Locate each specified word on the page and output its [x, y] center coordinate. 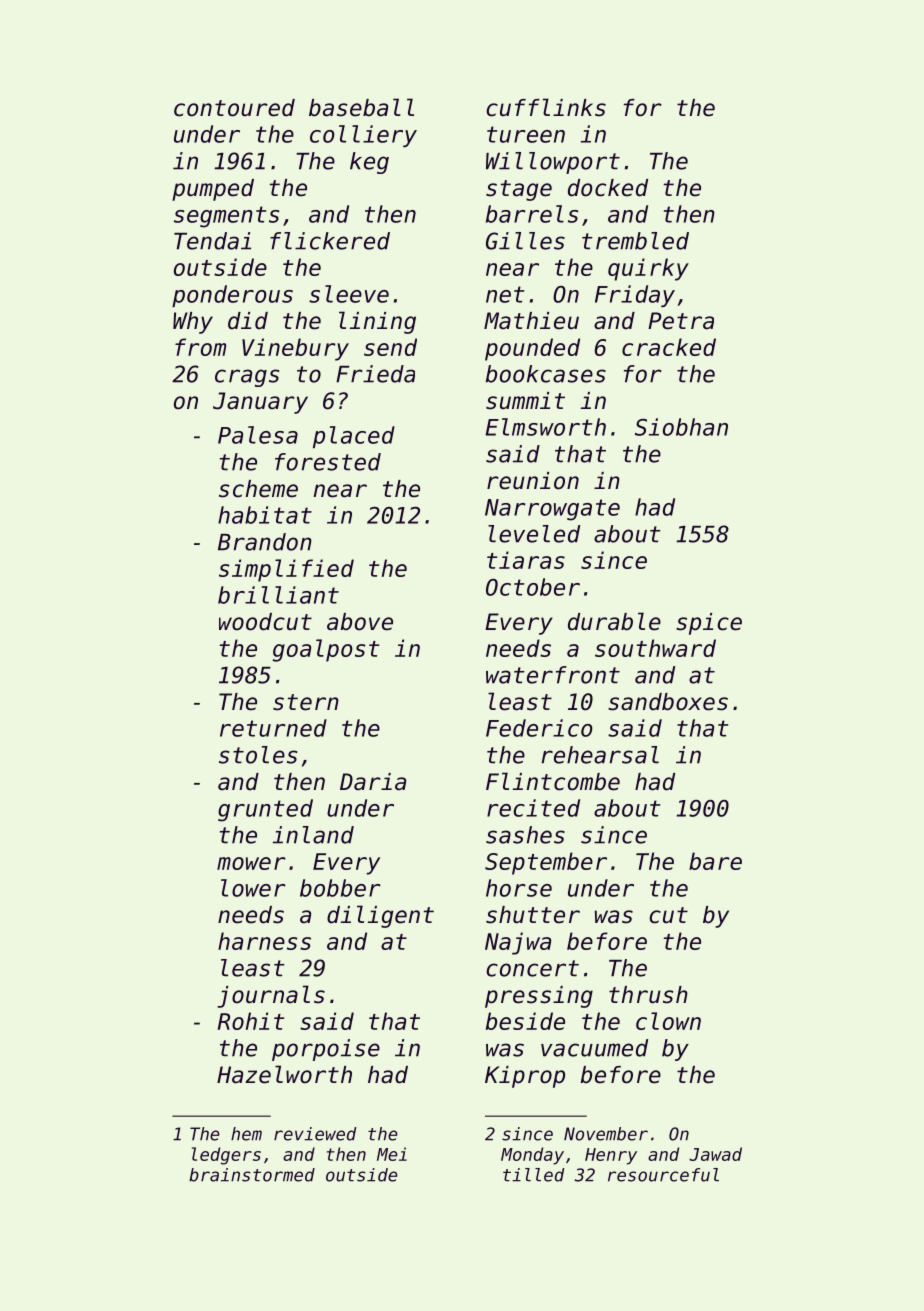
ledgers [226, 1156]
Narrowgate [552, 510]
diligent [380, 916]
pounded [532, 349]
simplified [286, 570]
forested [328, 462]
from [200, 347]
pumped [213, 190]
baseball [361, 107]
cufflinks [546, 107]
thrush [648, 995]
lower [253, 888]
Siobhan [681, 427]
